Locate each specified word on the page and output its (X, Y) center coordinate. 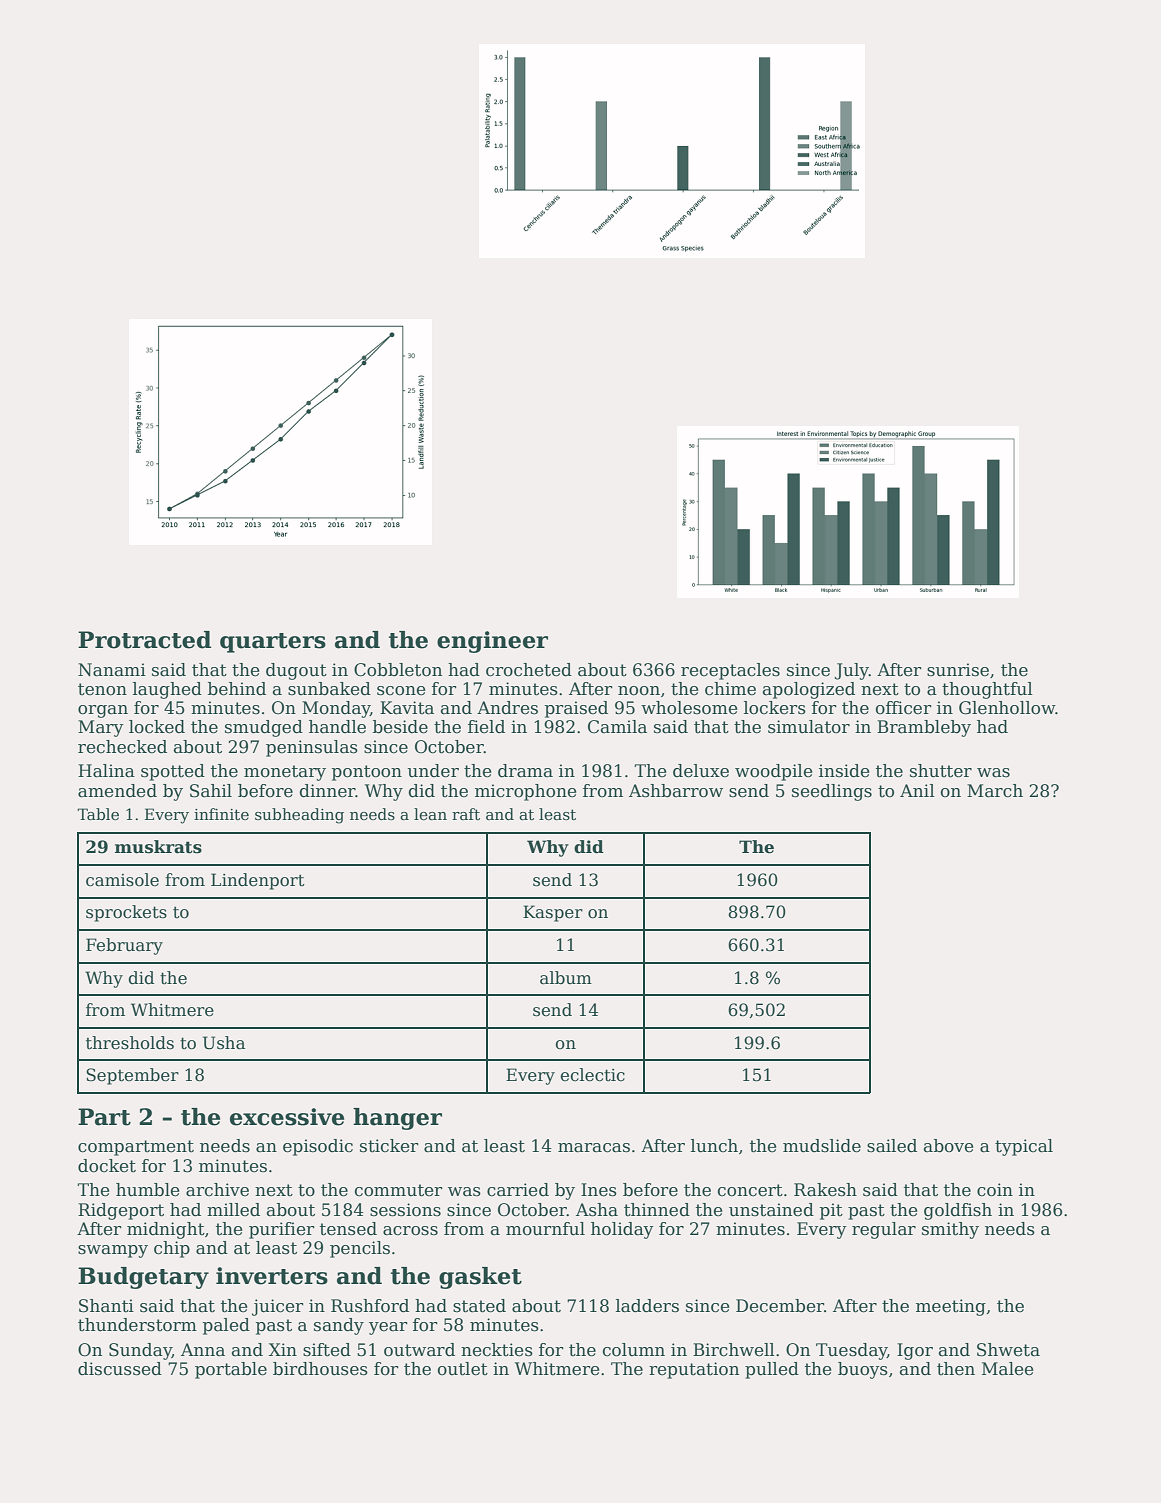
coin (995, 1190)
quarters (273, 643)
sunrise (958, 670)
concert (750, 1190)
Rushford (370, 1306)
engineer (492, 642)
